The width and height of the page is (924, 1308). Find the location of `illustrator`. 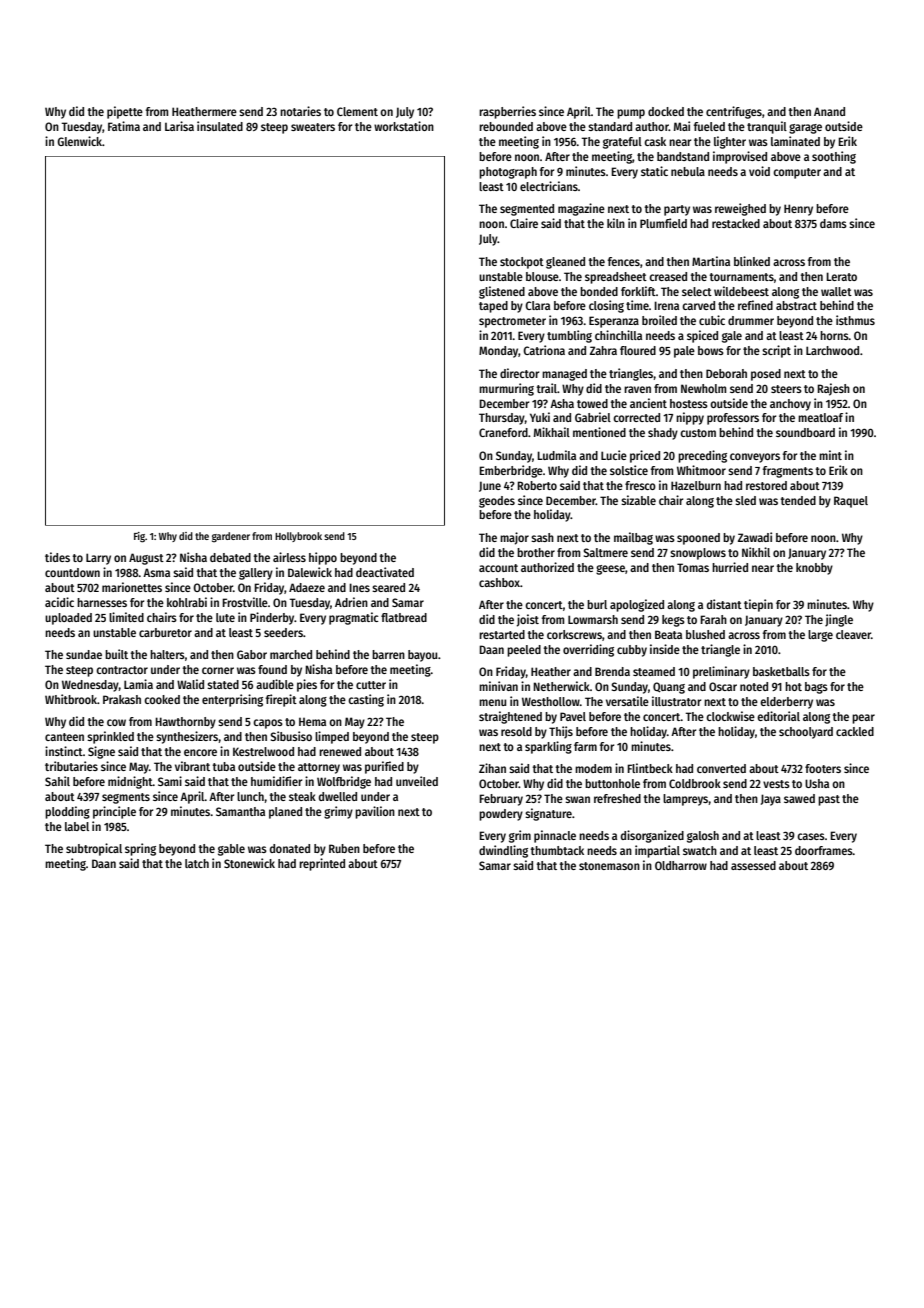

illustrator is located at coordinates (676, 701).
